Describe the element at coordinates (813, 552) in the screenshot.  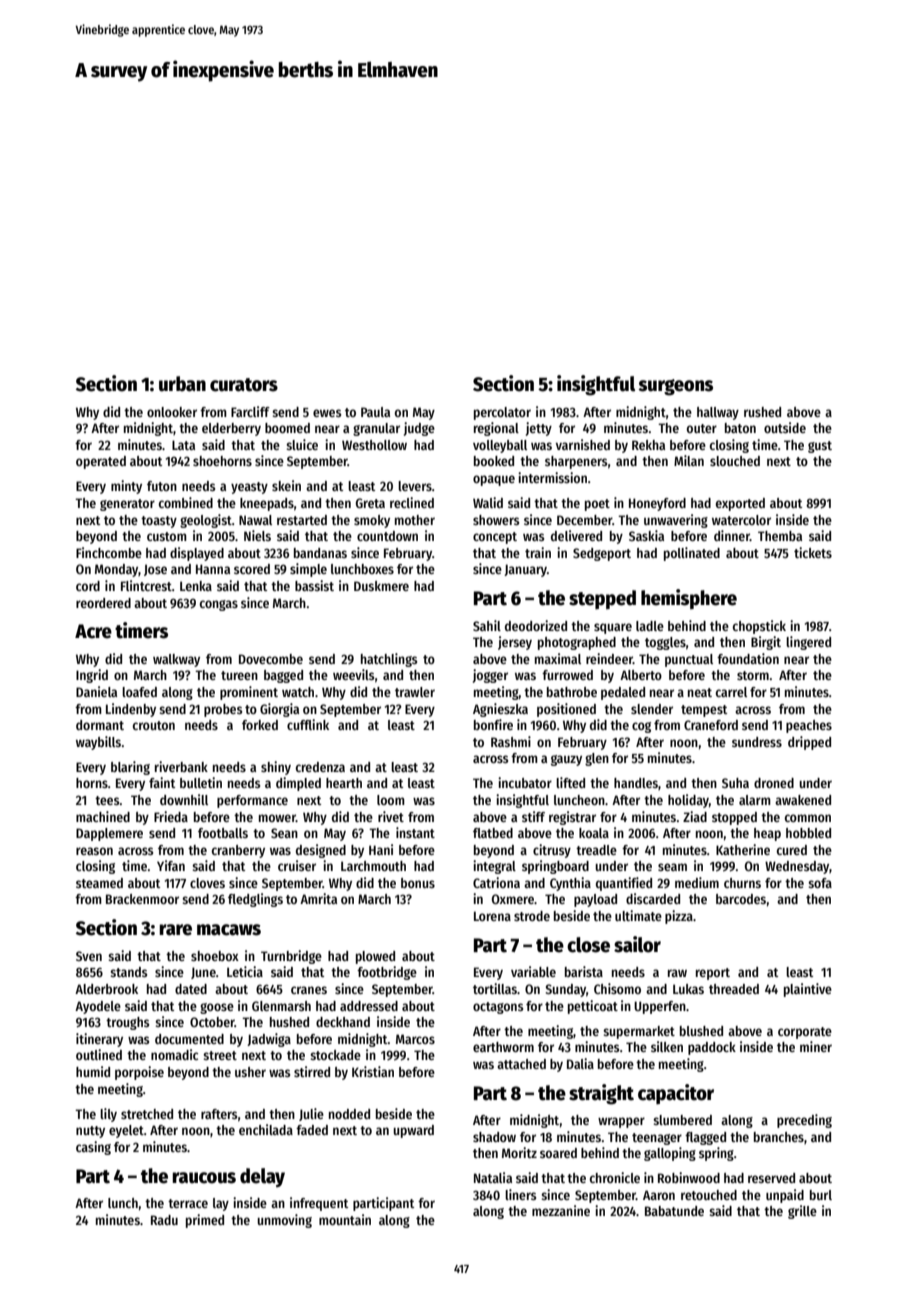
I see `tickets` at that location.
